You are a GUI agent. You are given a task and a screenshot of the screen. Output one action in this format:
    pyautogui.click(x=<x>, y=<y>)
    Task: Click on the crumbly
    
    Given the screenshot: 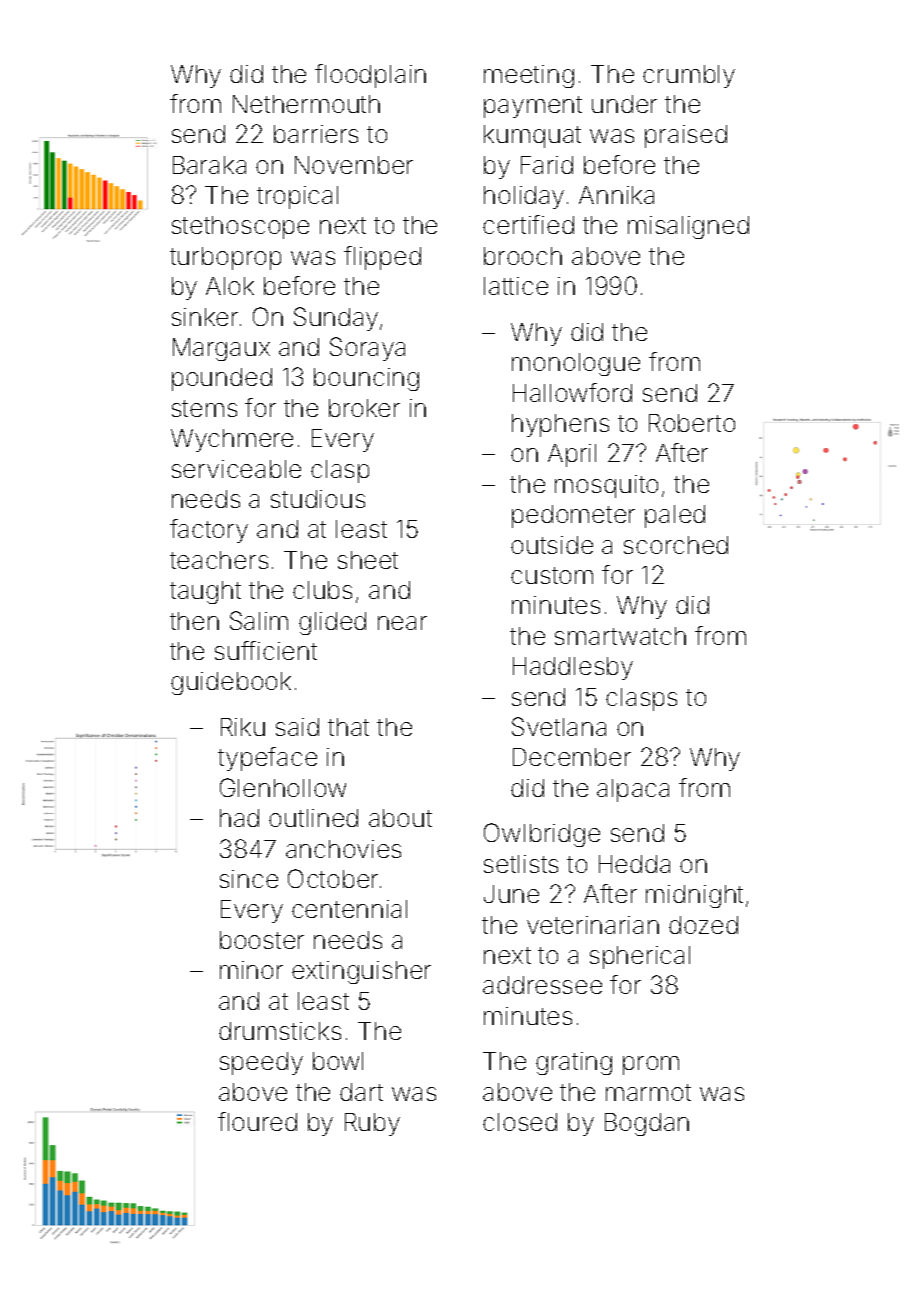 What is the action you would take?
    pyautogui.click(x=689, y=76)
